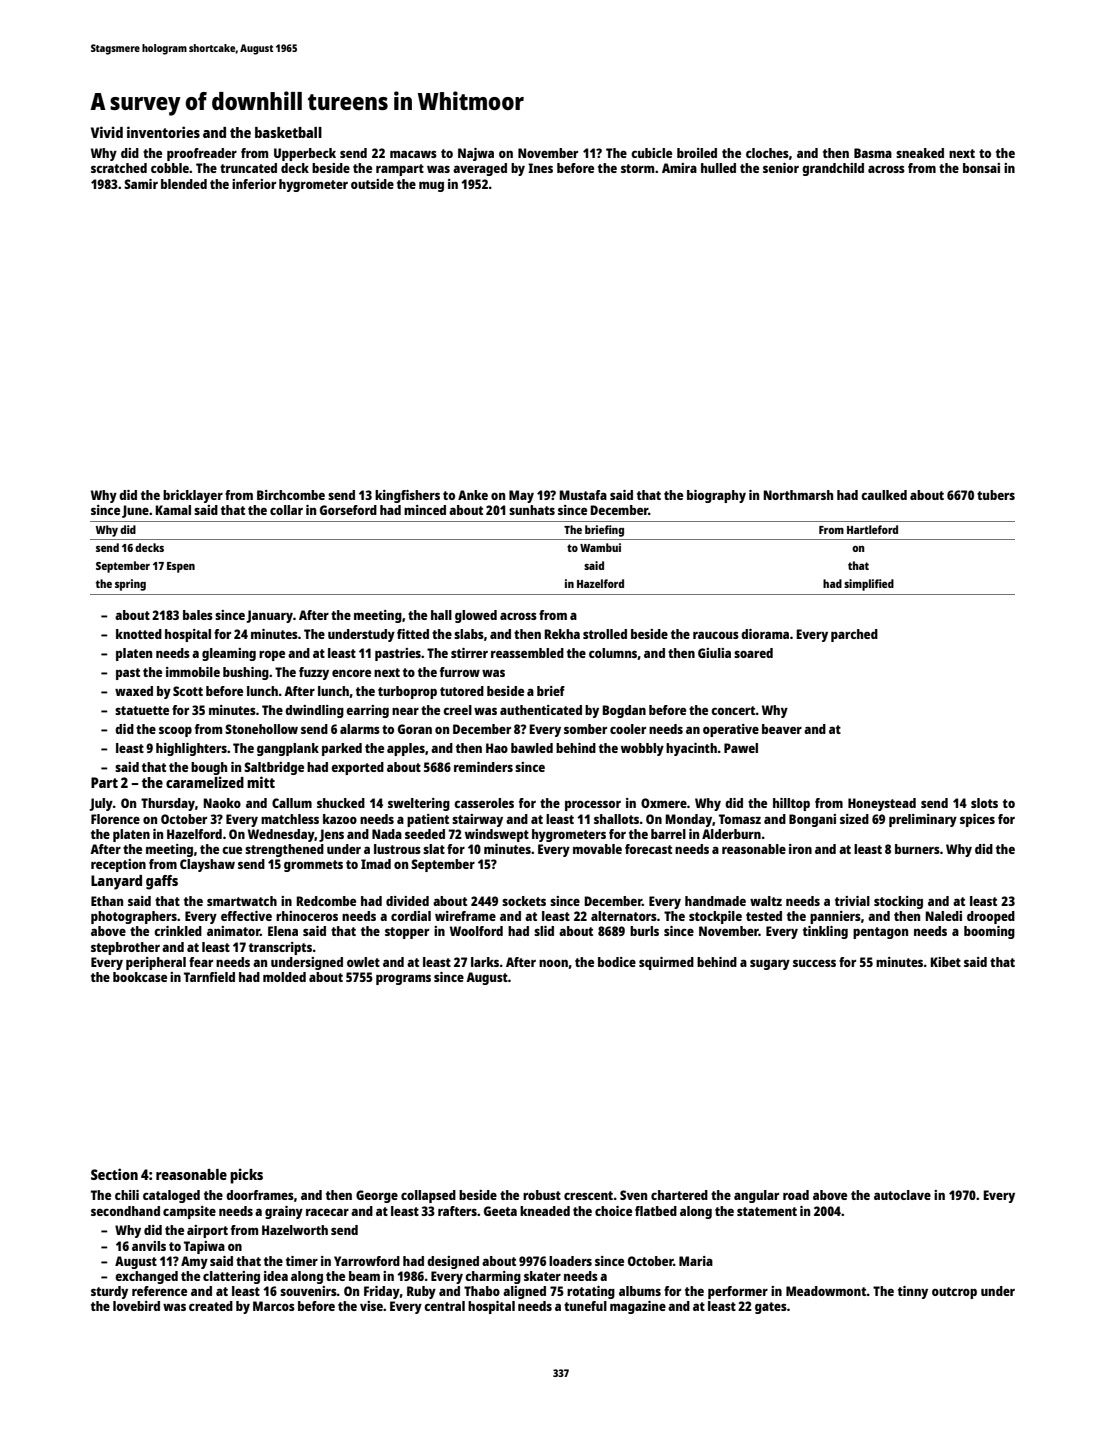 This document has width=1106, height=1431. What do you see at coordinates (981, 168) in the document?
I see `bonsai` at bounding box center [981, 168].
